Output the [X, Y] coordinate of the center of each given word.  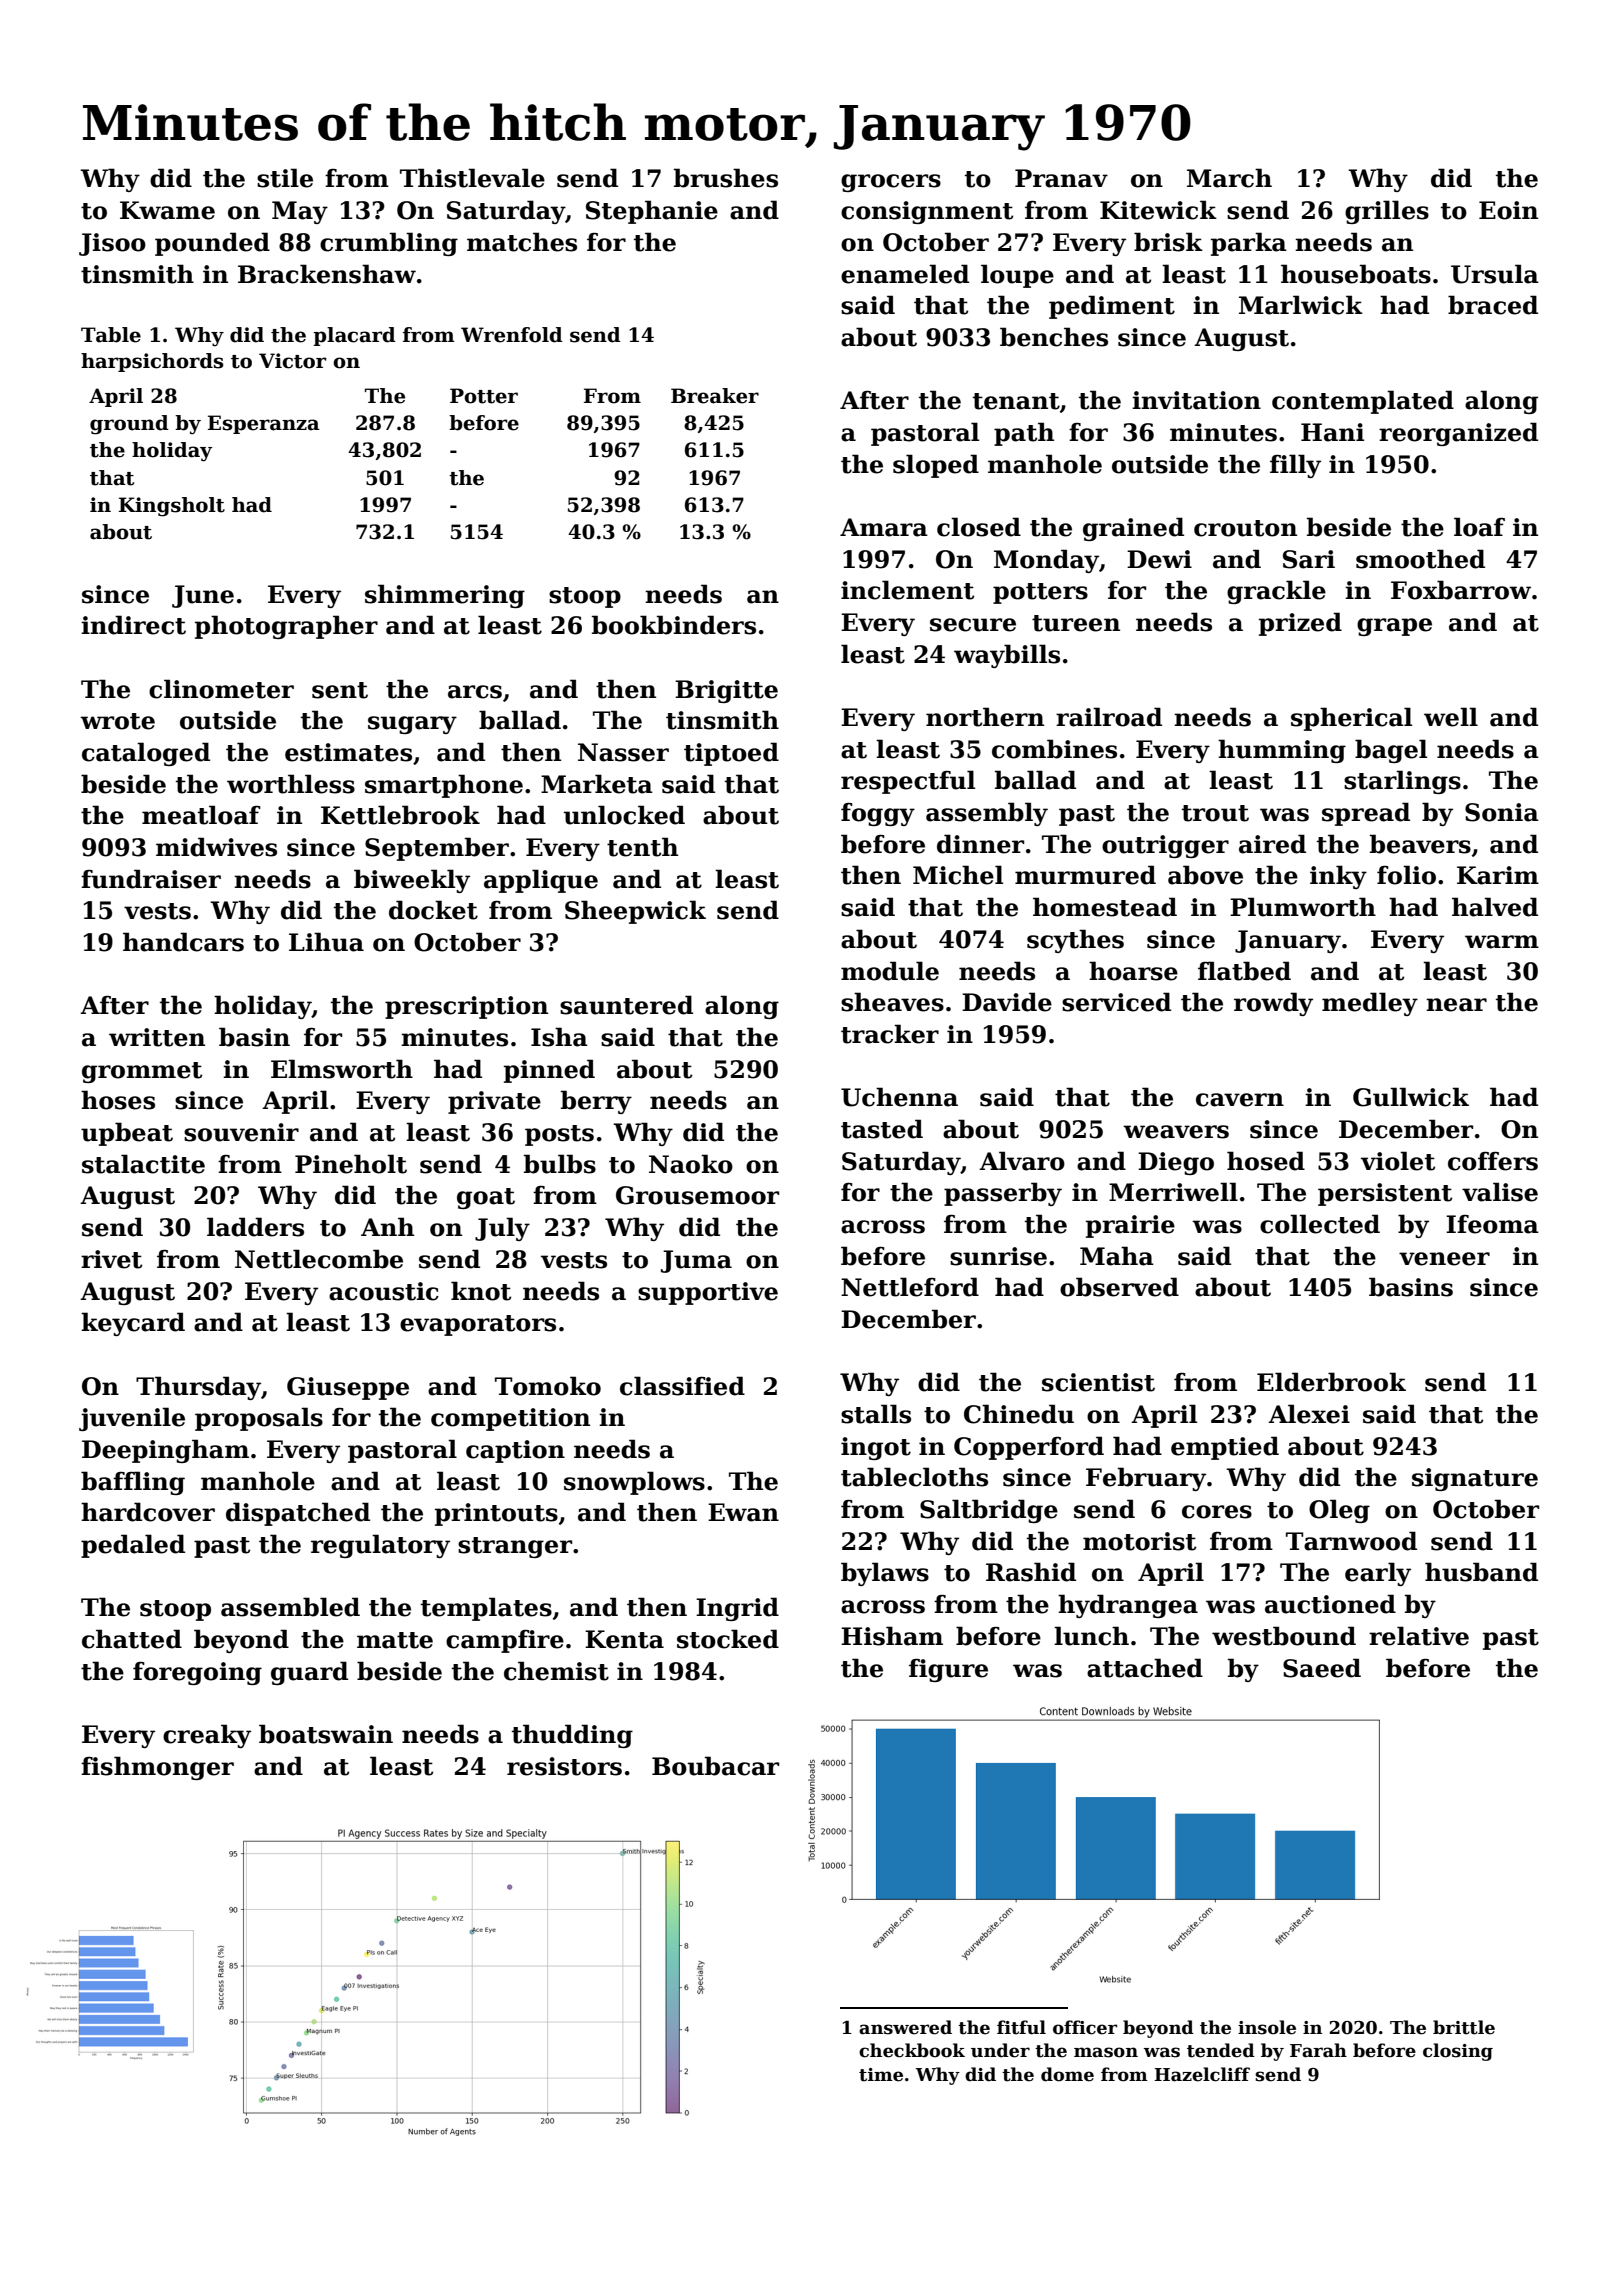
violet [1398, 1161]
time [881, 2075]
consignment [927, 212]
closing [1458, 2052]
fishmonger [157, 1768]
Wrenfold [512, 335]
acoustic [384, 1291]
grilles [1387, 212]
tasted [882, 1129]
